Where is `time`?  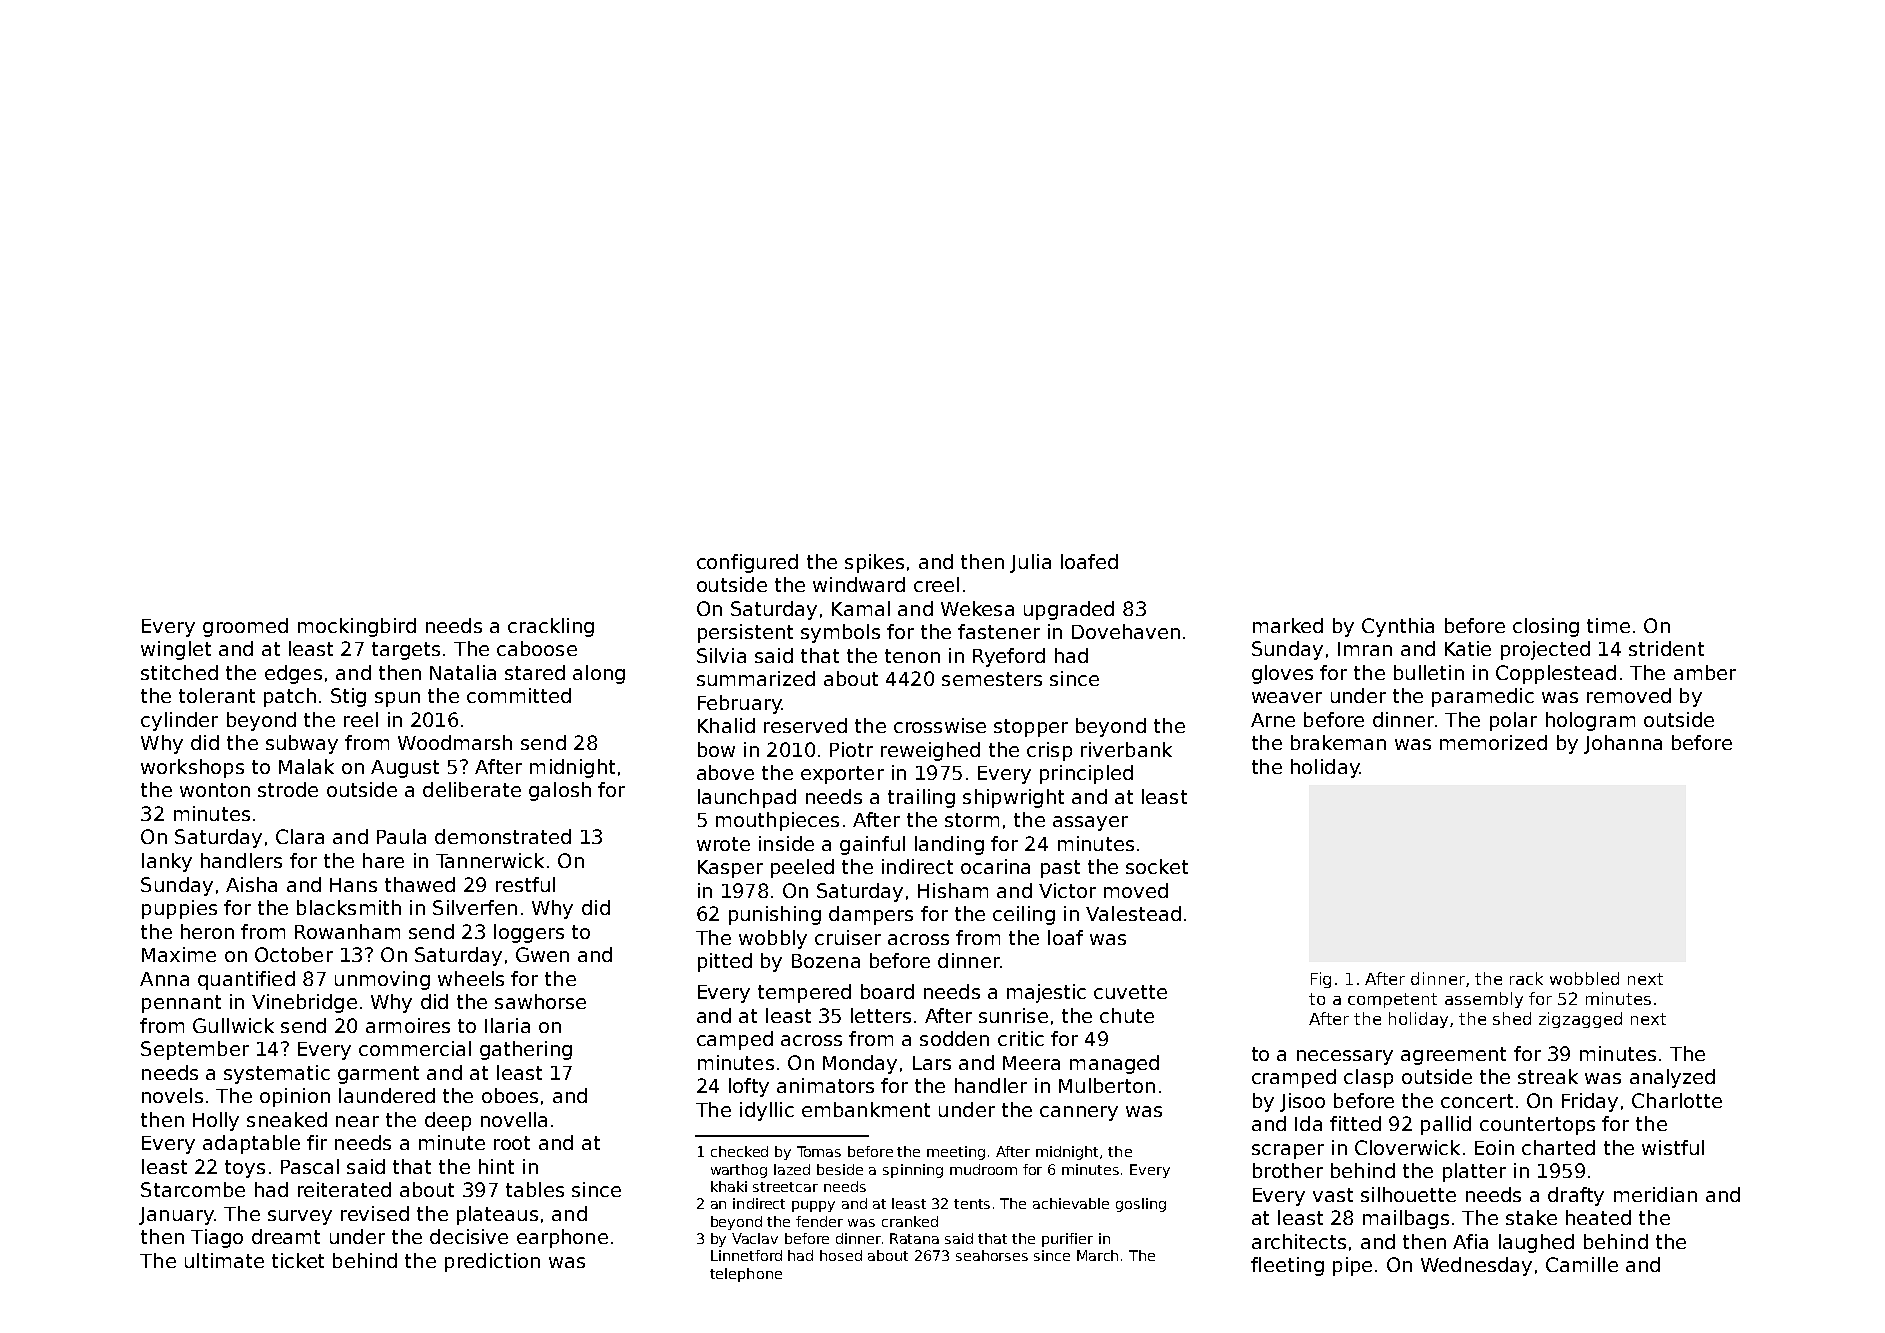
time is located at coordinates (1608, 625).
